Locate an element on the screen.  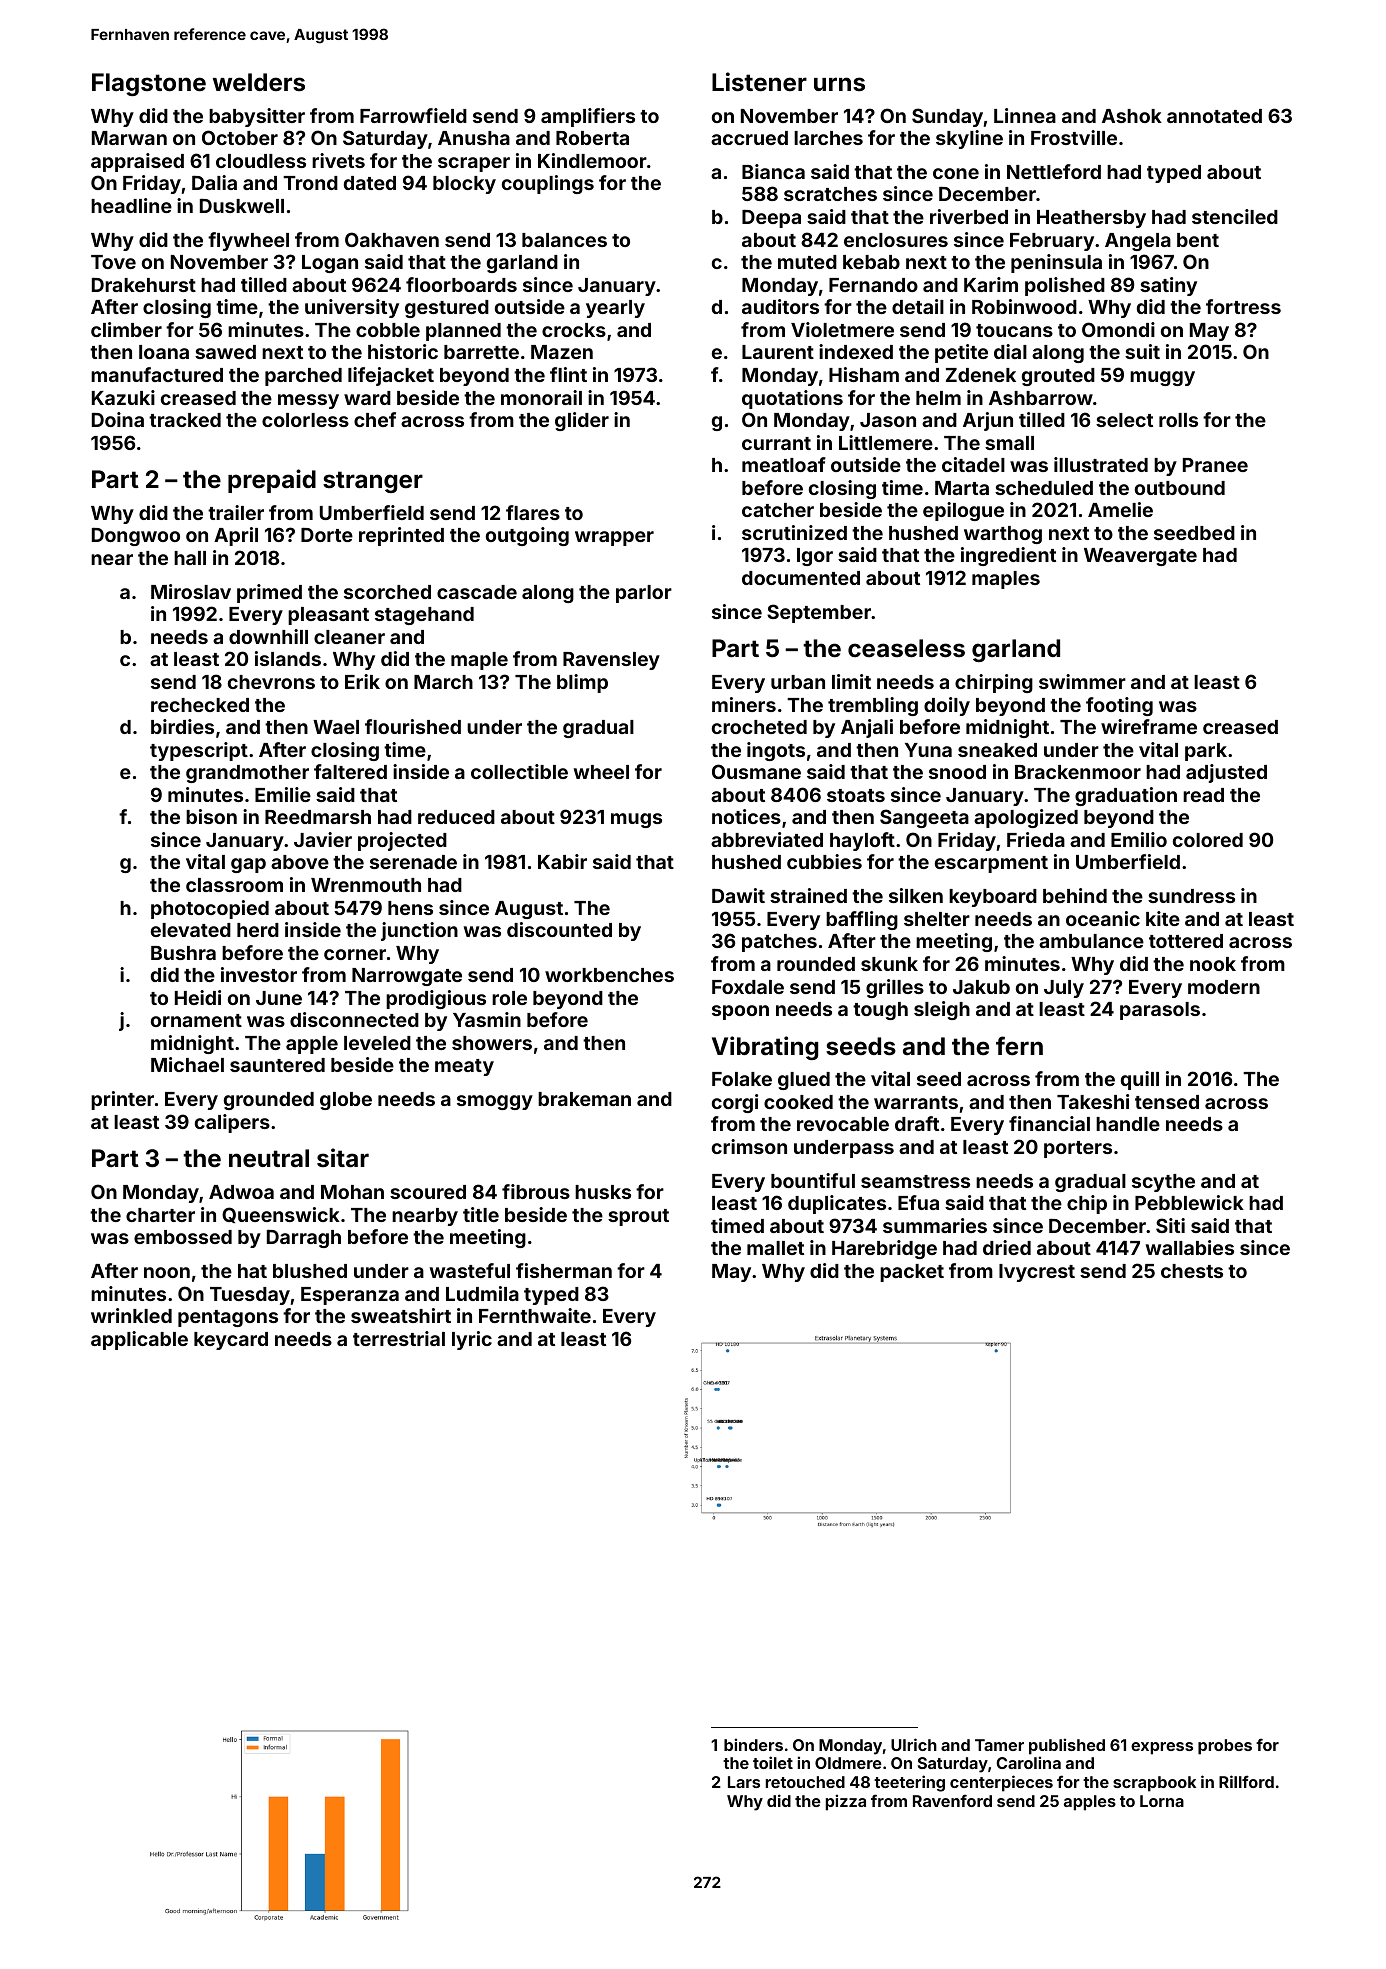
amplifiers is located at coordinates (588, 117).
